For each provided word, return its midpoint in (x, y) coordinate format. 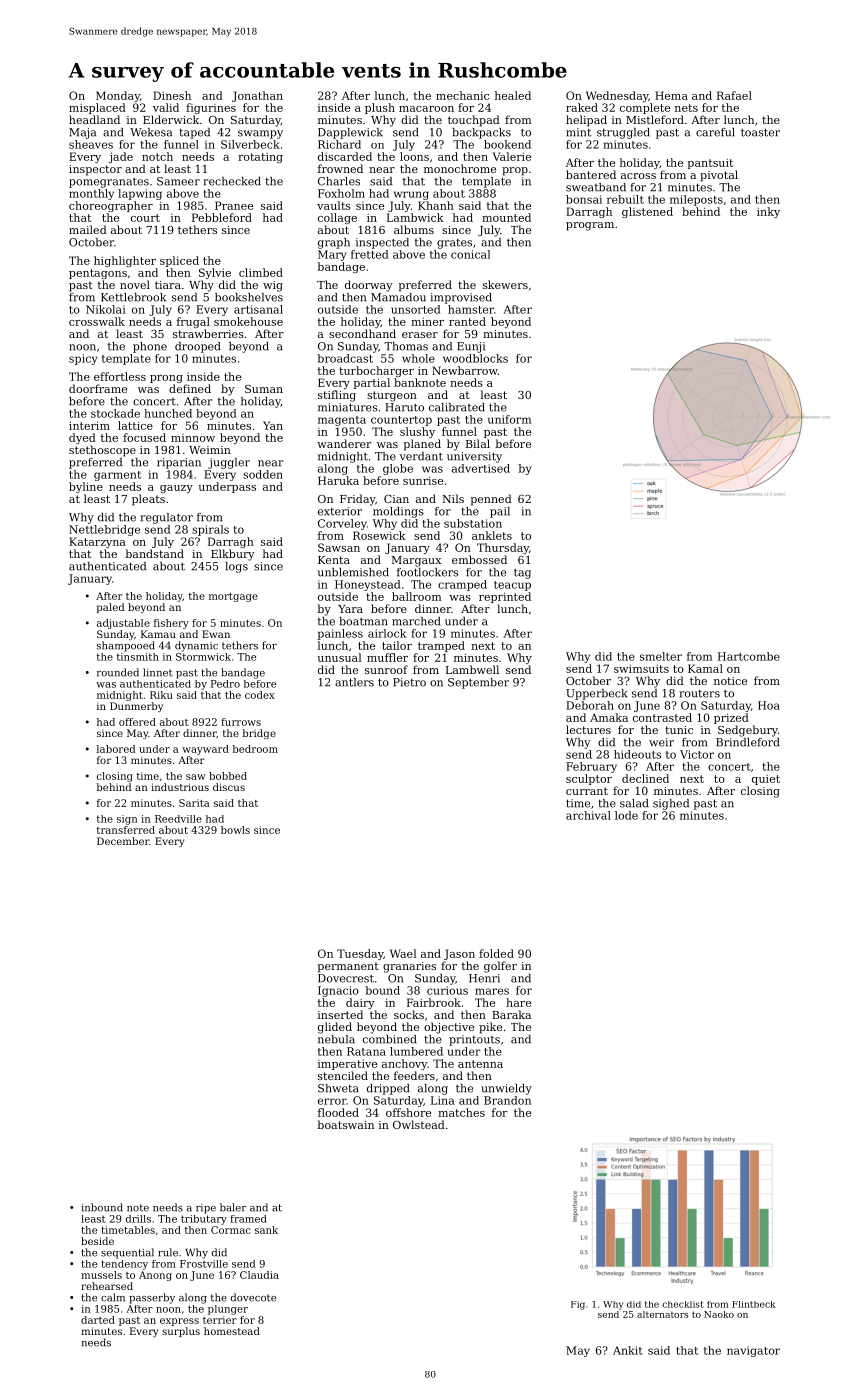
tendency (124, 1265)
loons (414, 156)
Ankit (628, 1350)
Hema (671, 95)
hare (518, 1002)
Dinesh (172, 95)
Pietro (409, 682)
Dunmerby (136, 707)
